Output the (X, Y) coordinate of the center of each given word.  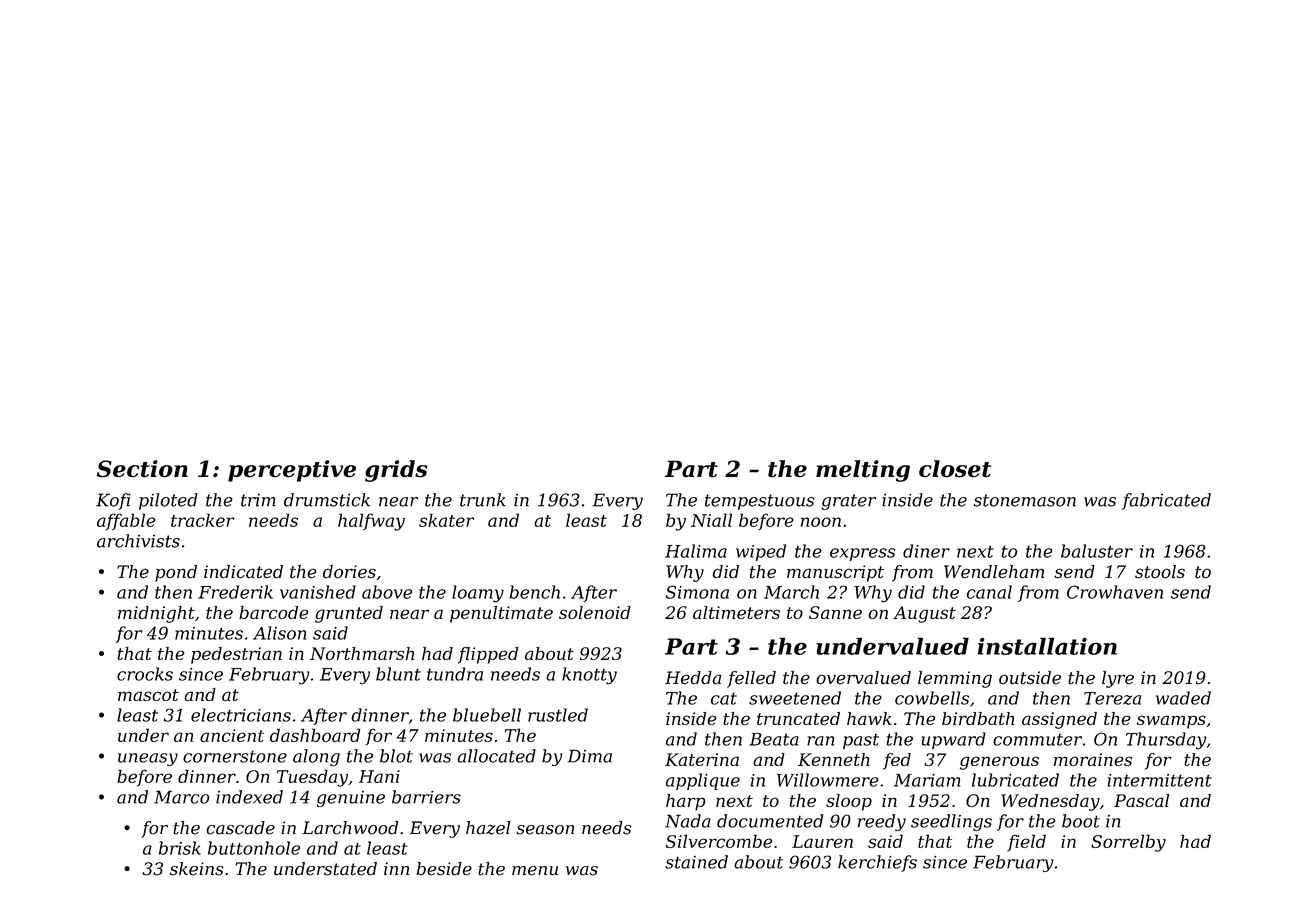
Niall (711, 520)
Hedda (693, 678)
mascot (148, 695)
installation (1047, 646)
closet (955, 469)
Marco (182, 797)
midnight (156, 614)
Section (142, 469)
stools (1160, 572)
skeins (197, 869)
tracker (203, 520)
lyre (1118, 679)
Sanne (835, 612)
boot (1081, 821)
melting (863, 471)
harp (686, 802)
